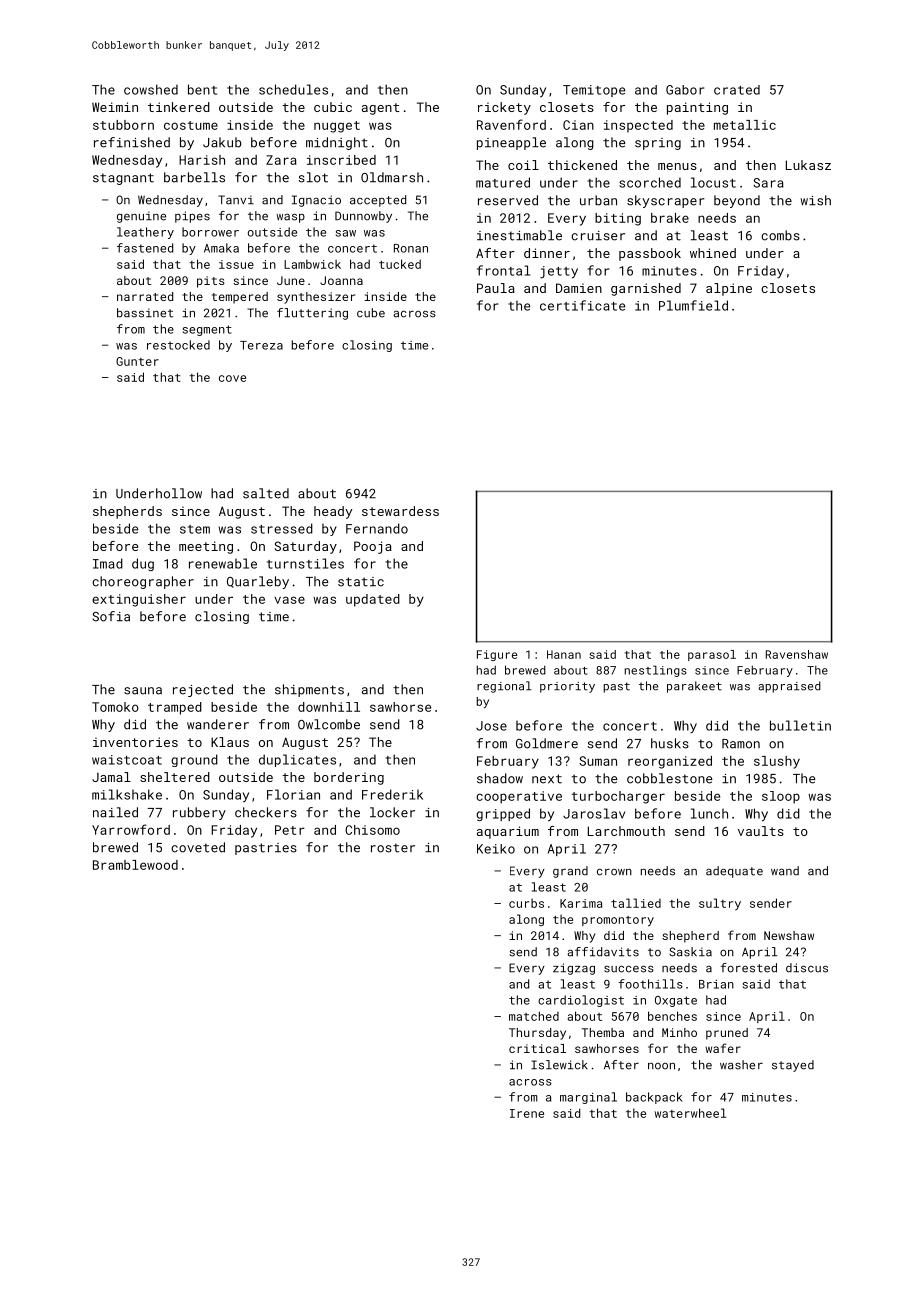  I want to click on Ronan, so click(411, 248).
